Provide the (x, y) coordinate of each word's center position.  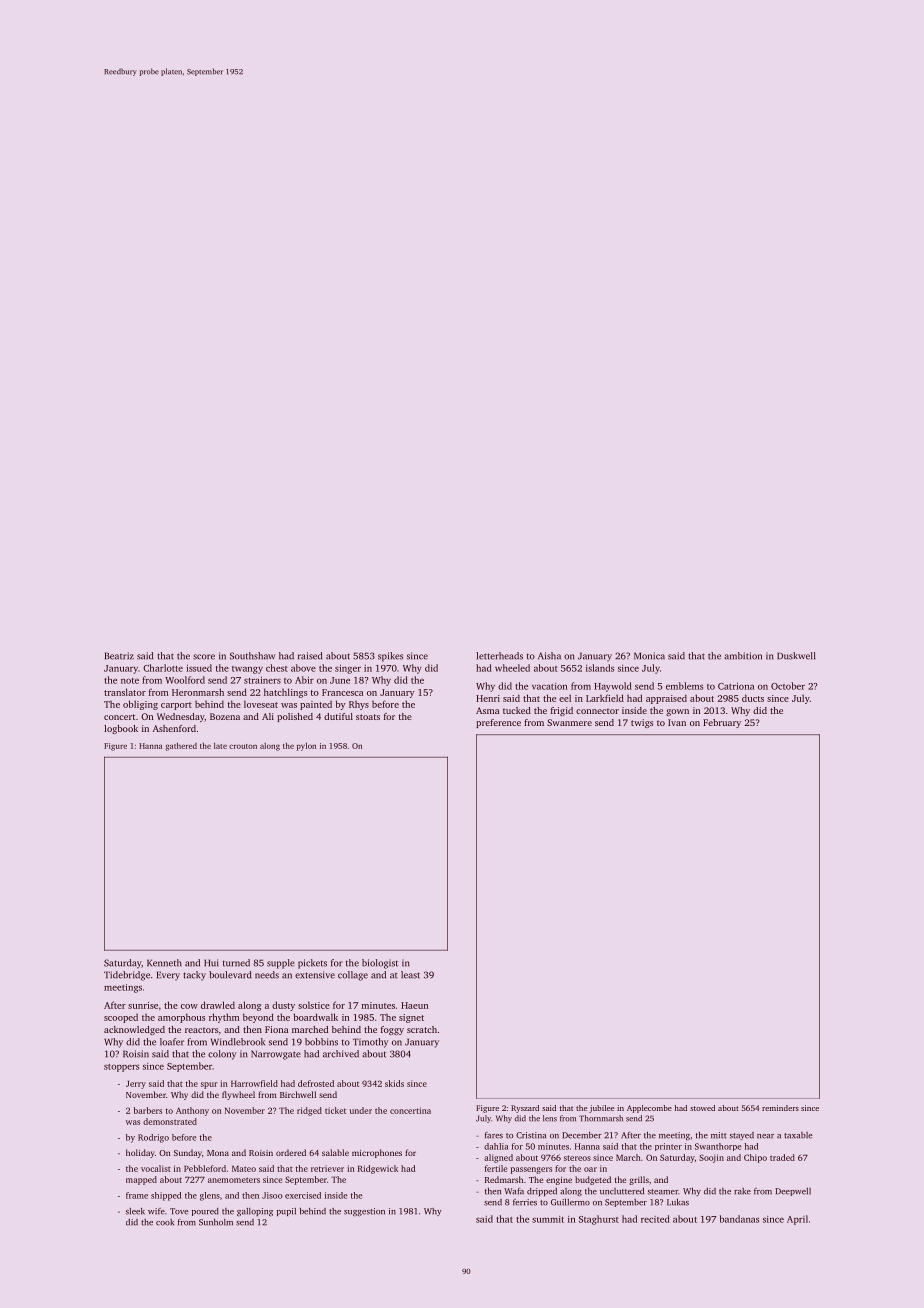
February (722, 723)
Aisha (549, 656)
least (410, 975)
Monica (649, 656)
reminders (780, 1108)
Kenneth (164, 963)
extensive (315, 975)
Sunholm (216, 1222)
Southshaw (252, 656)
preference (498, 723)
